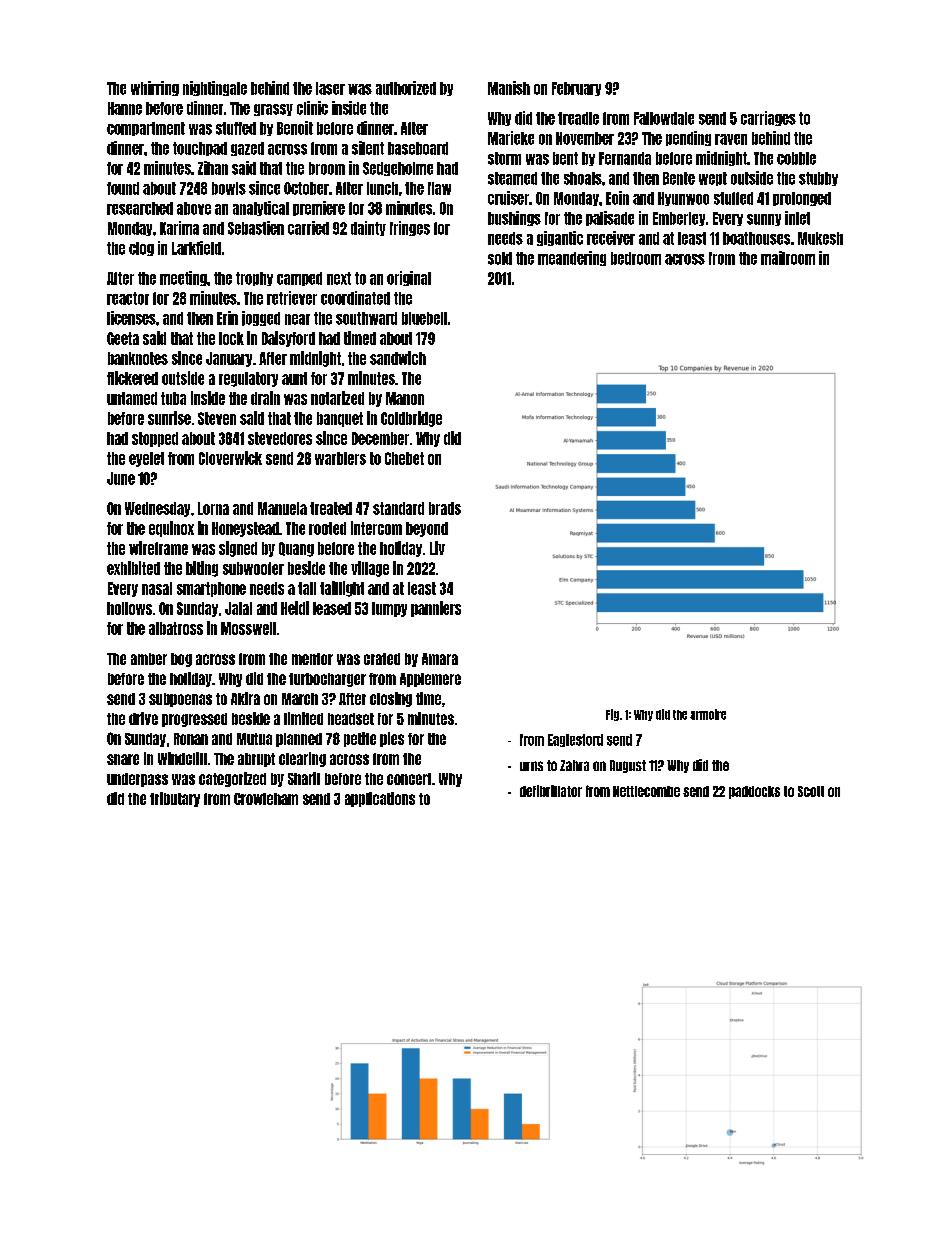 The image size is (952, 1233). What do you see at coordinates (132, 398) in the screenshot?
I see `untamed` at bounding box center [132, 398].
